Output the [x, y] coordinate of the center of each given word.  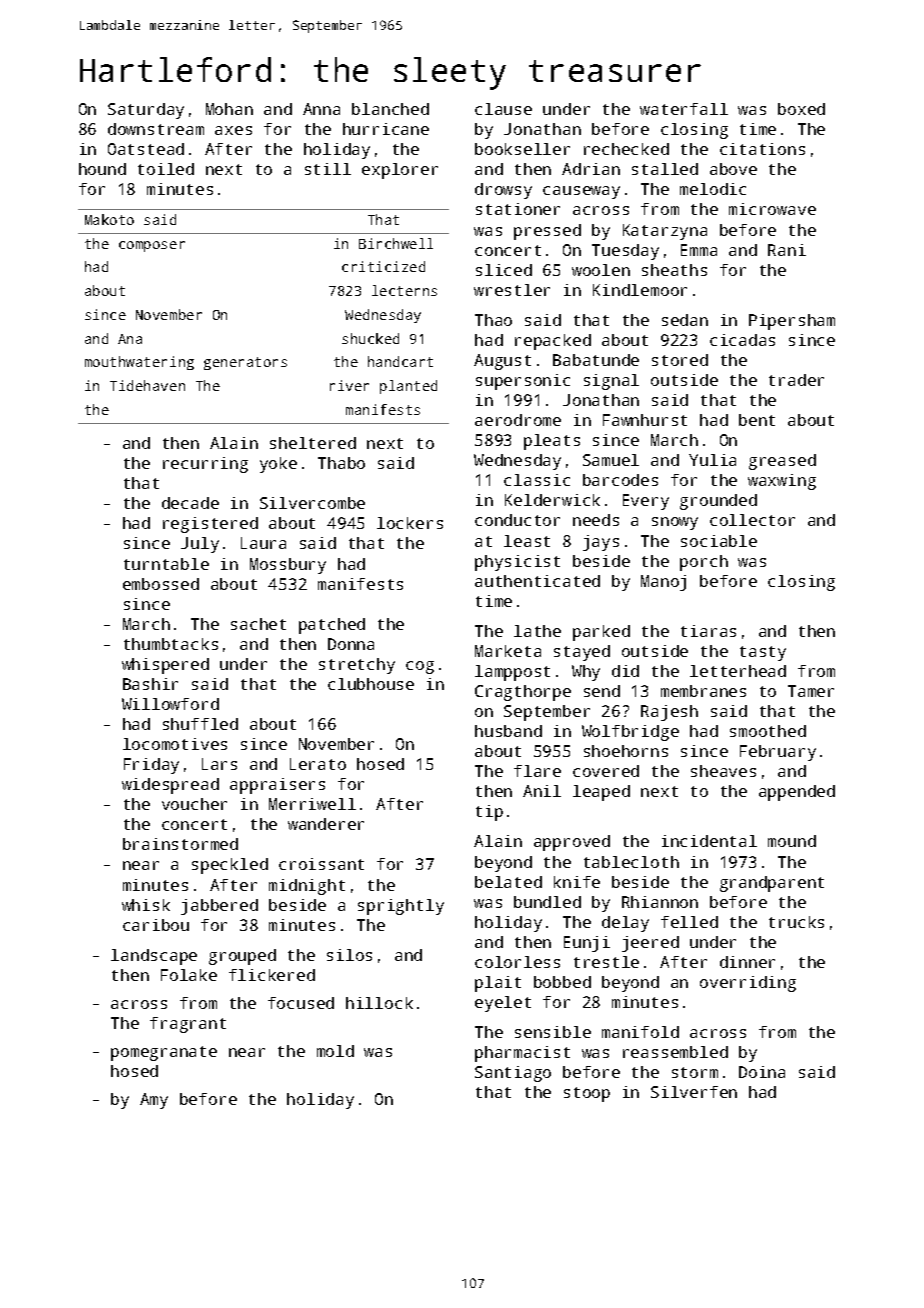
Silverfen [694, 1092]
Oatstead [146, 149]
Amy [154, 1101]
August [502, 362]
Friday [151, 766]
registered [210, 525]
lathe [537, 631]
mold [335, 1051]
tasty [763, 653]
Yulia [712, 460]
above [733, 169]
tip [489, 813]
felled [689, 922]
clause [503, 109]
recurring [205, 465]
